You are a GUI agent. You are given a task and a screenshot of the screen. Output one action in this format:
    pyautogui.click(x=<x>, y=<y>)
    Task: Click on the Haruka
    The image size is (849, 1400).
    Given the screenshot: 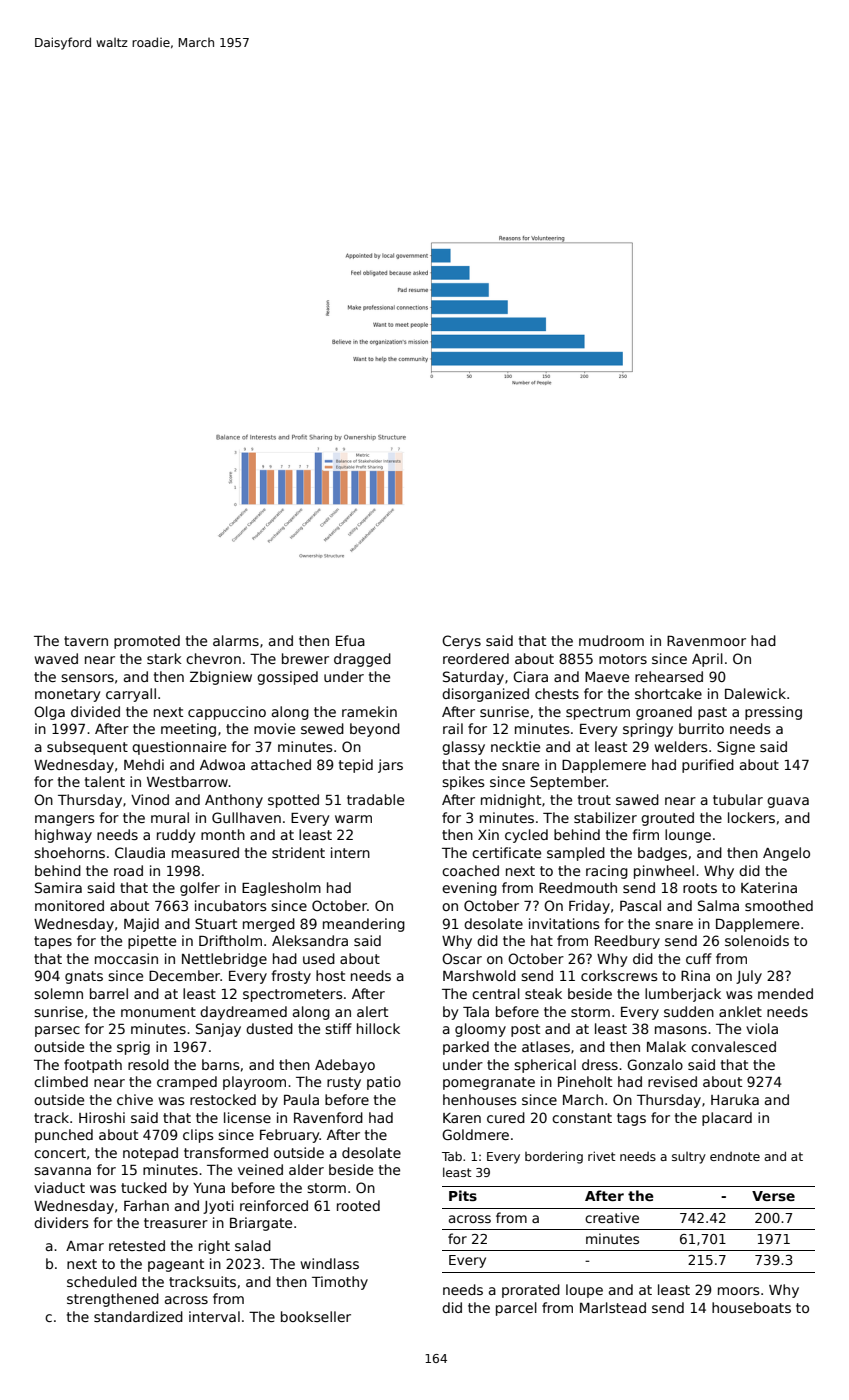 What is the action you would take?
    pyautogui.click(x=735, y=1099)
